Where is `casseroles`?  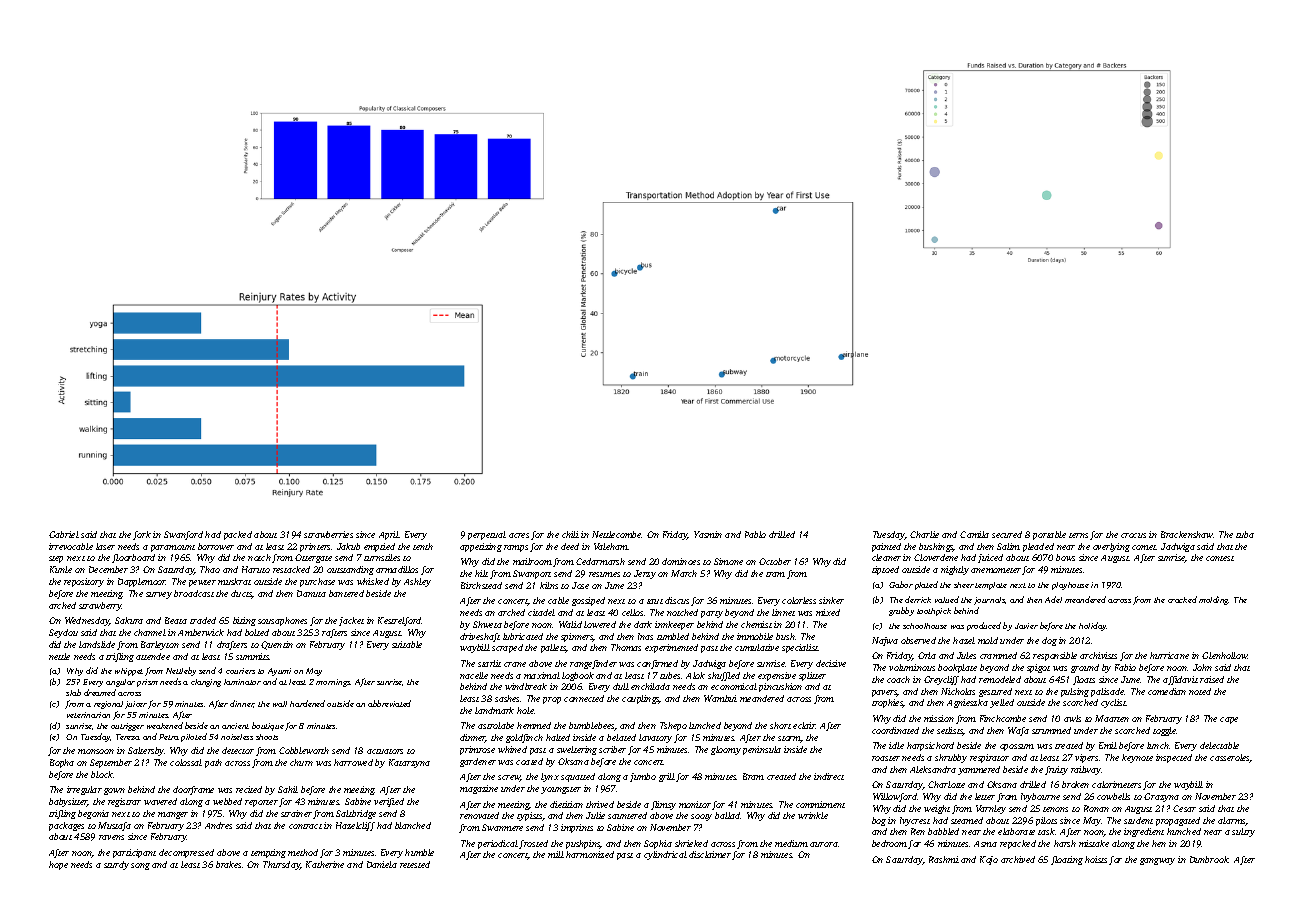 casseroles is located at coordinates (1230, 758).
